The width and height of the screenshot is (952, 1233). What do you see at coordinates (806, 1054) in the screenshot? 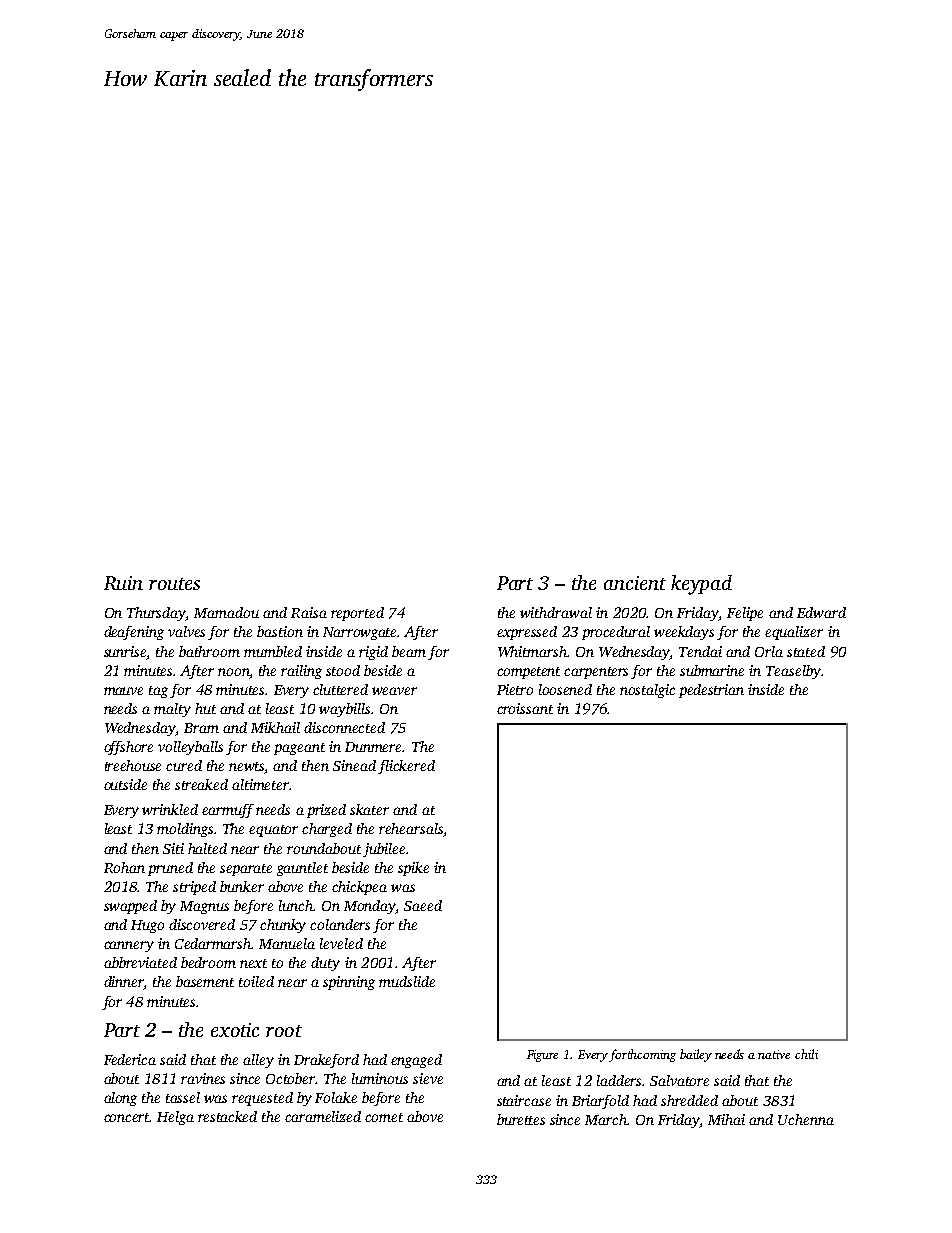
I see `chili` at bounding box center [806, 1054].
